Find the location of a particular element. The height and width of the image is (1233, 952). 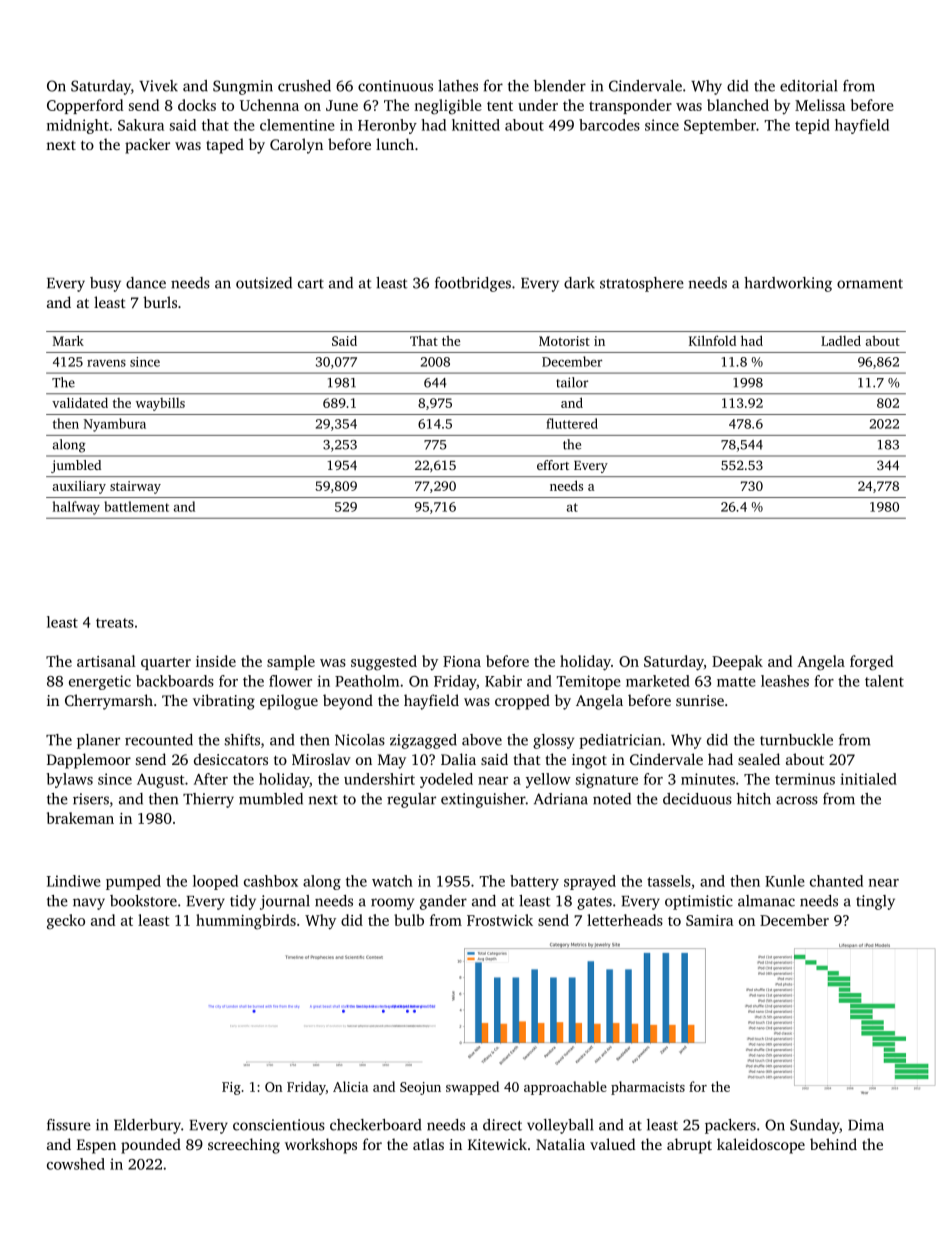

Ladled is located at coordinates (841, 340).
